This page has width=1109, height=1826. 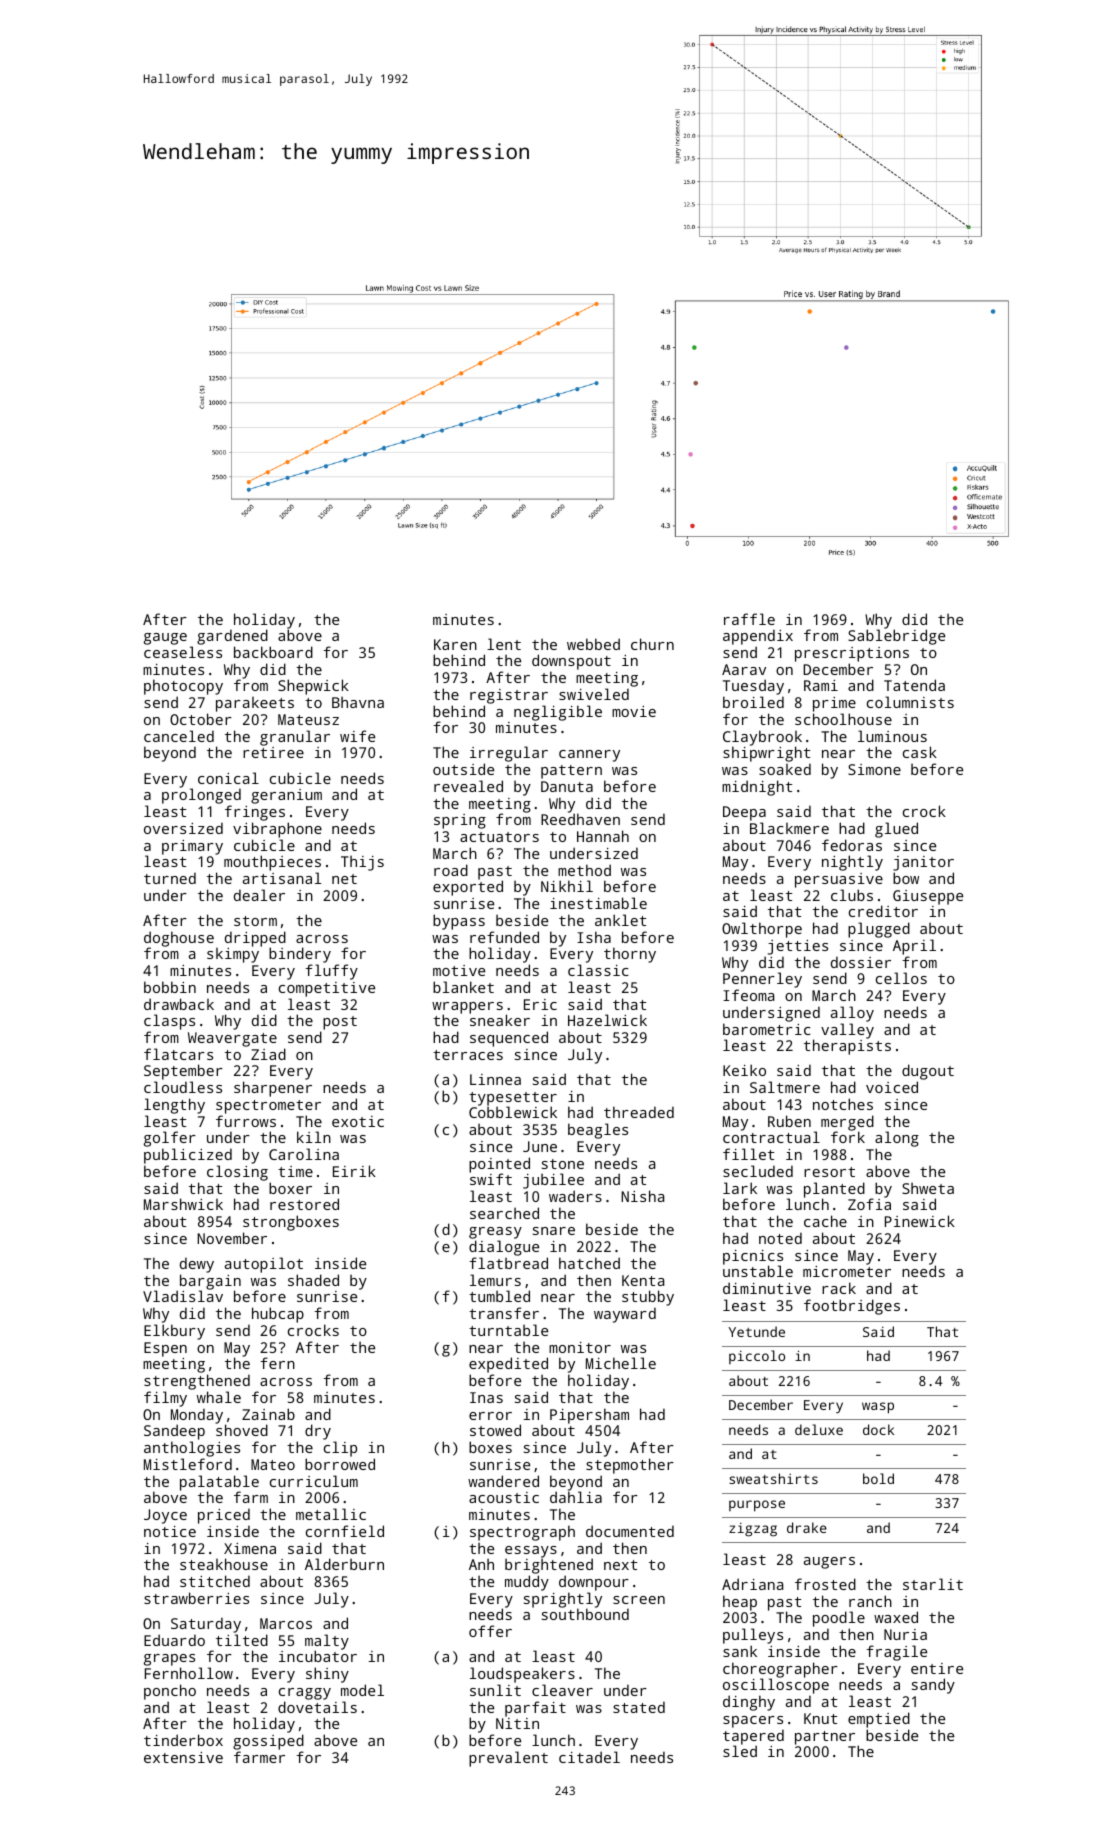 I want to click on fringes, so click(x=255, y=813).
